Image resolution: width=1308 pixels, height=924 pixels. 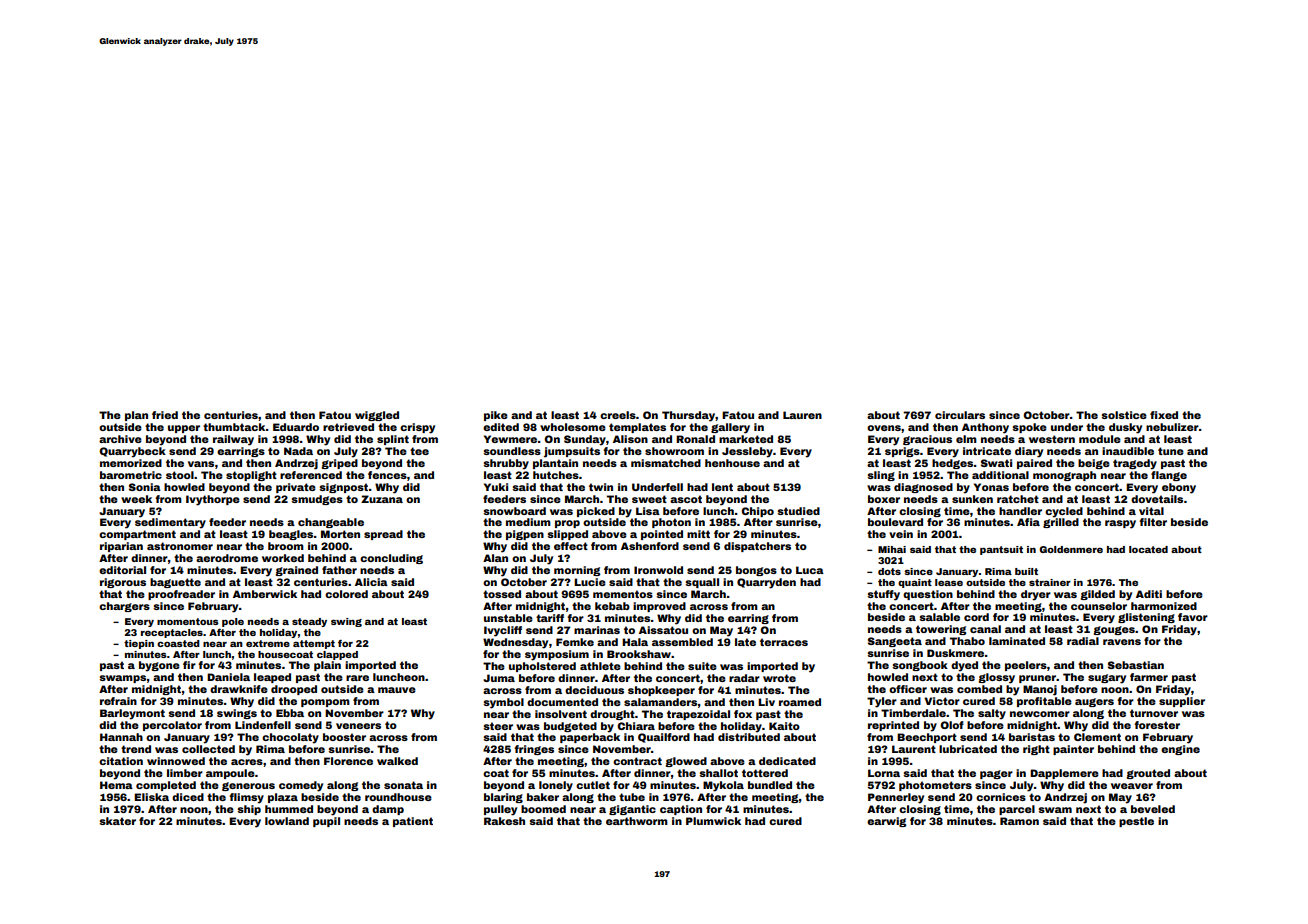 I want to click on jumpsuits, so click(x=572, y=452).
